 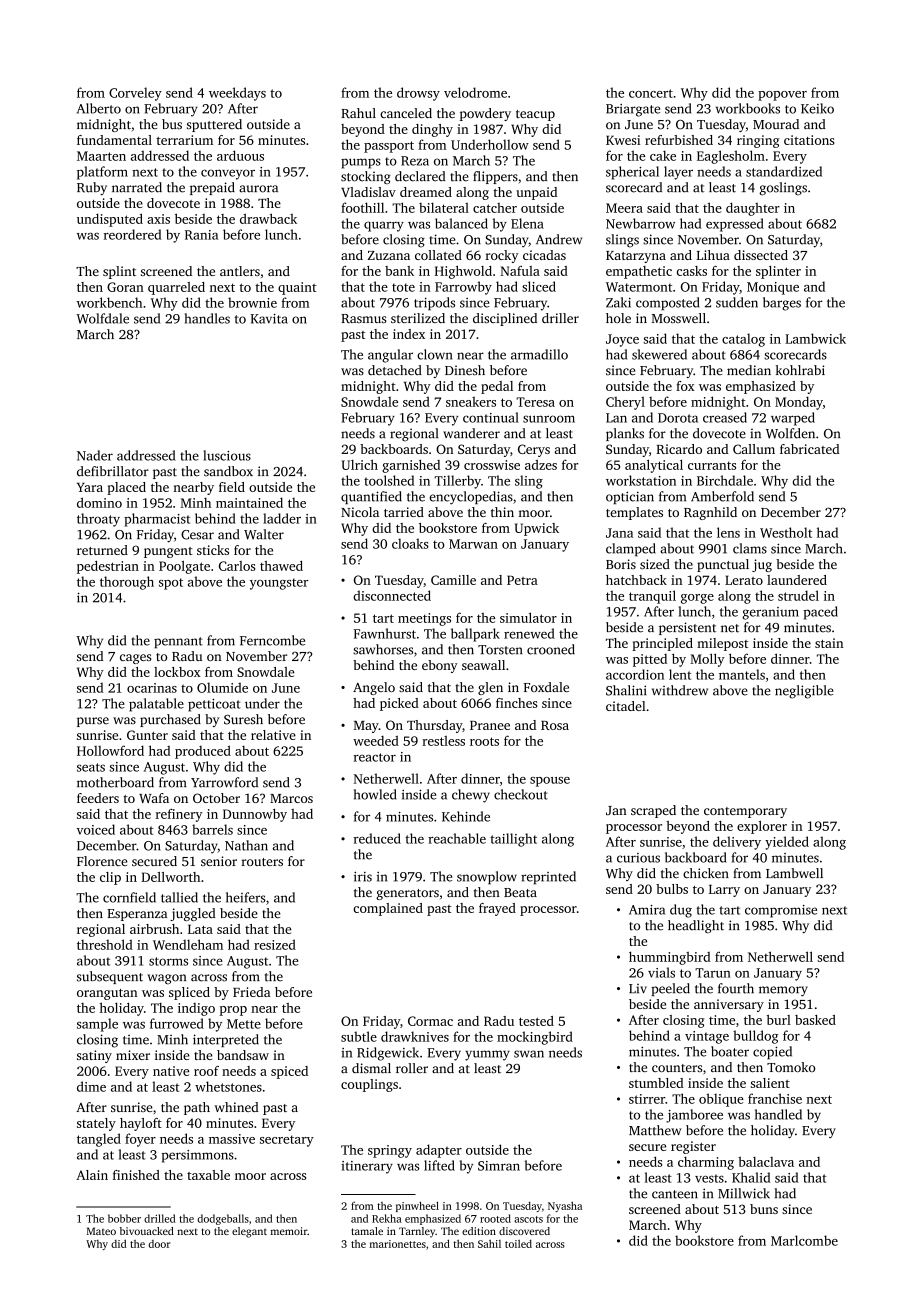 I want to click on spliced, so click(x=189, y=993).
